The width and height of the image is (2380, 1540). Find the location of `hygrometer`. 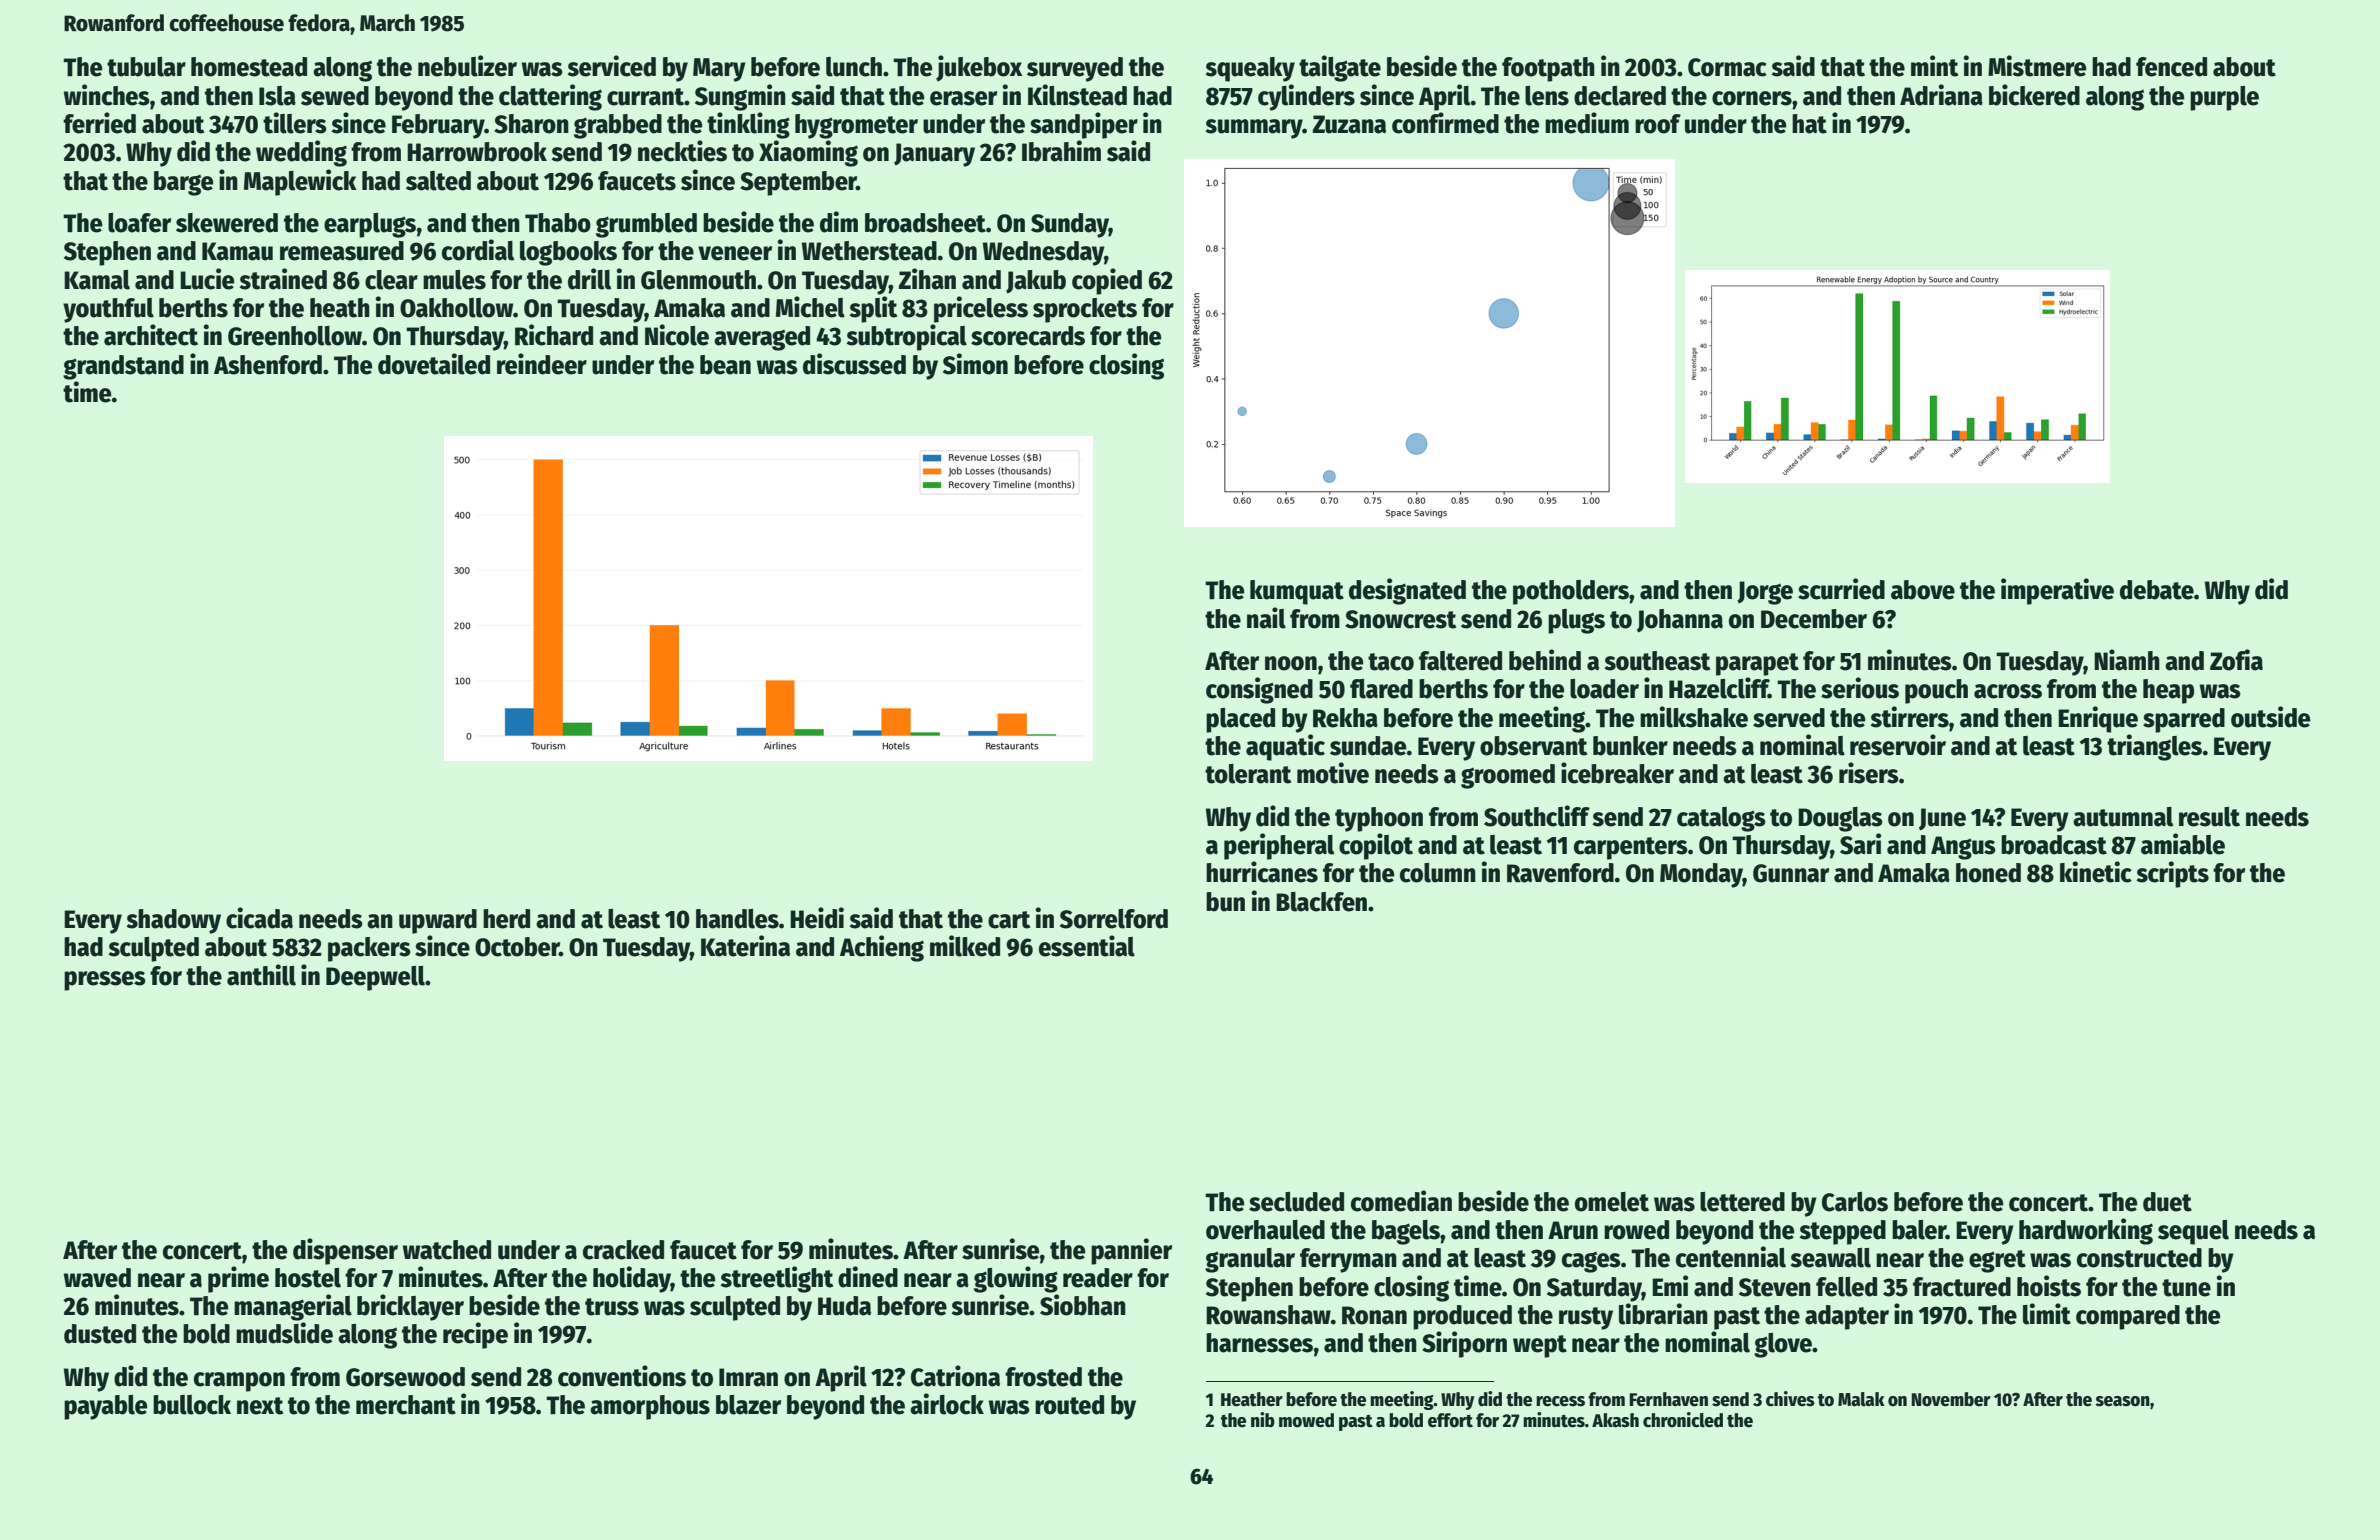

hygrometer is located at coordinates (856, 126).
